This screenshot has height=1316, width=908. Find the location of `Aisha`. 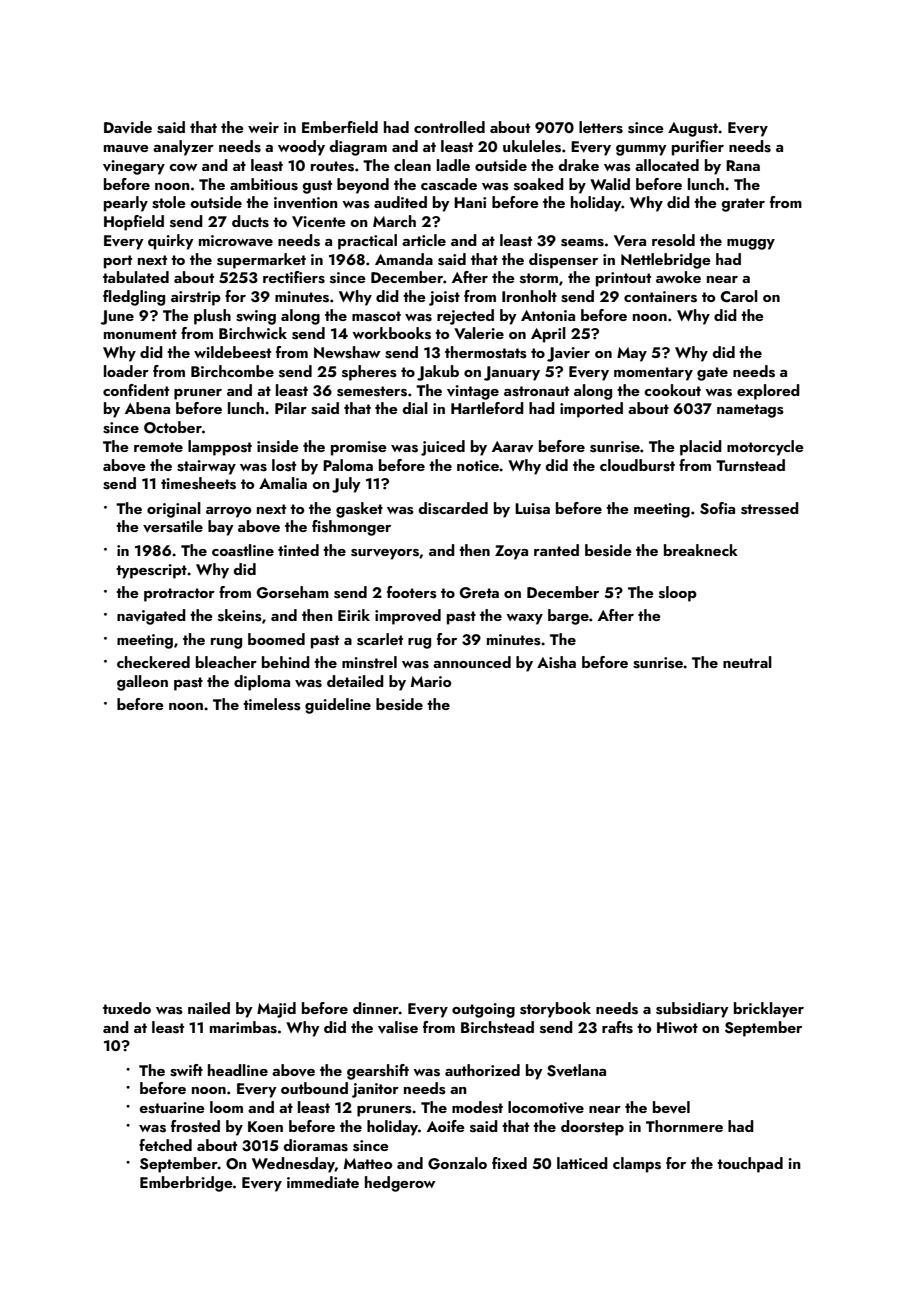

Aisha is located at coordinates (556, 662).
